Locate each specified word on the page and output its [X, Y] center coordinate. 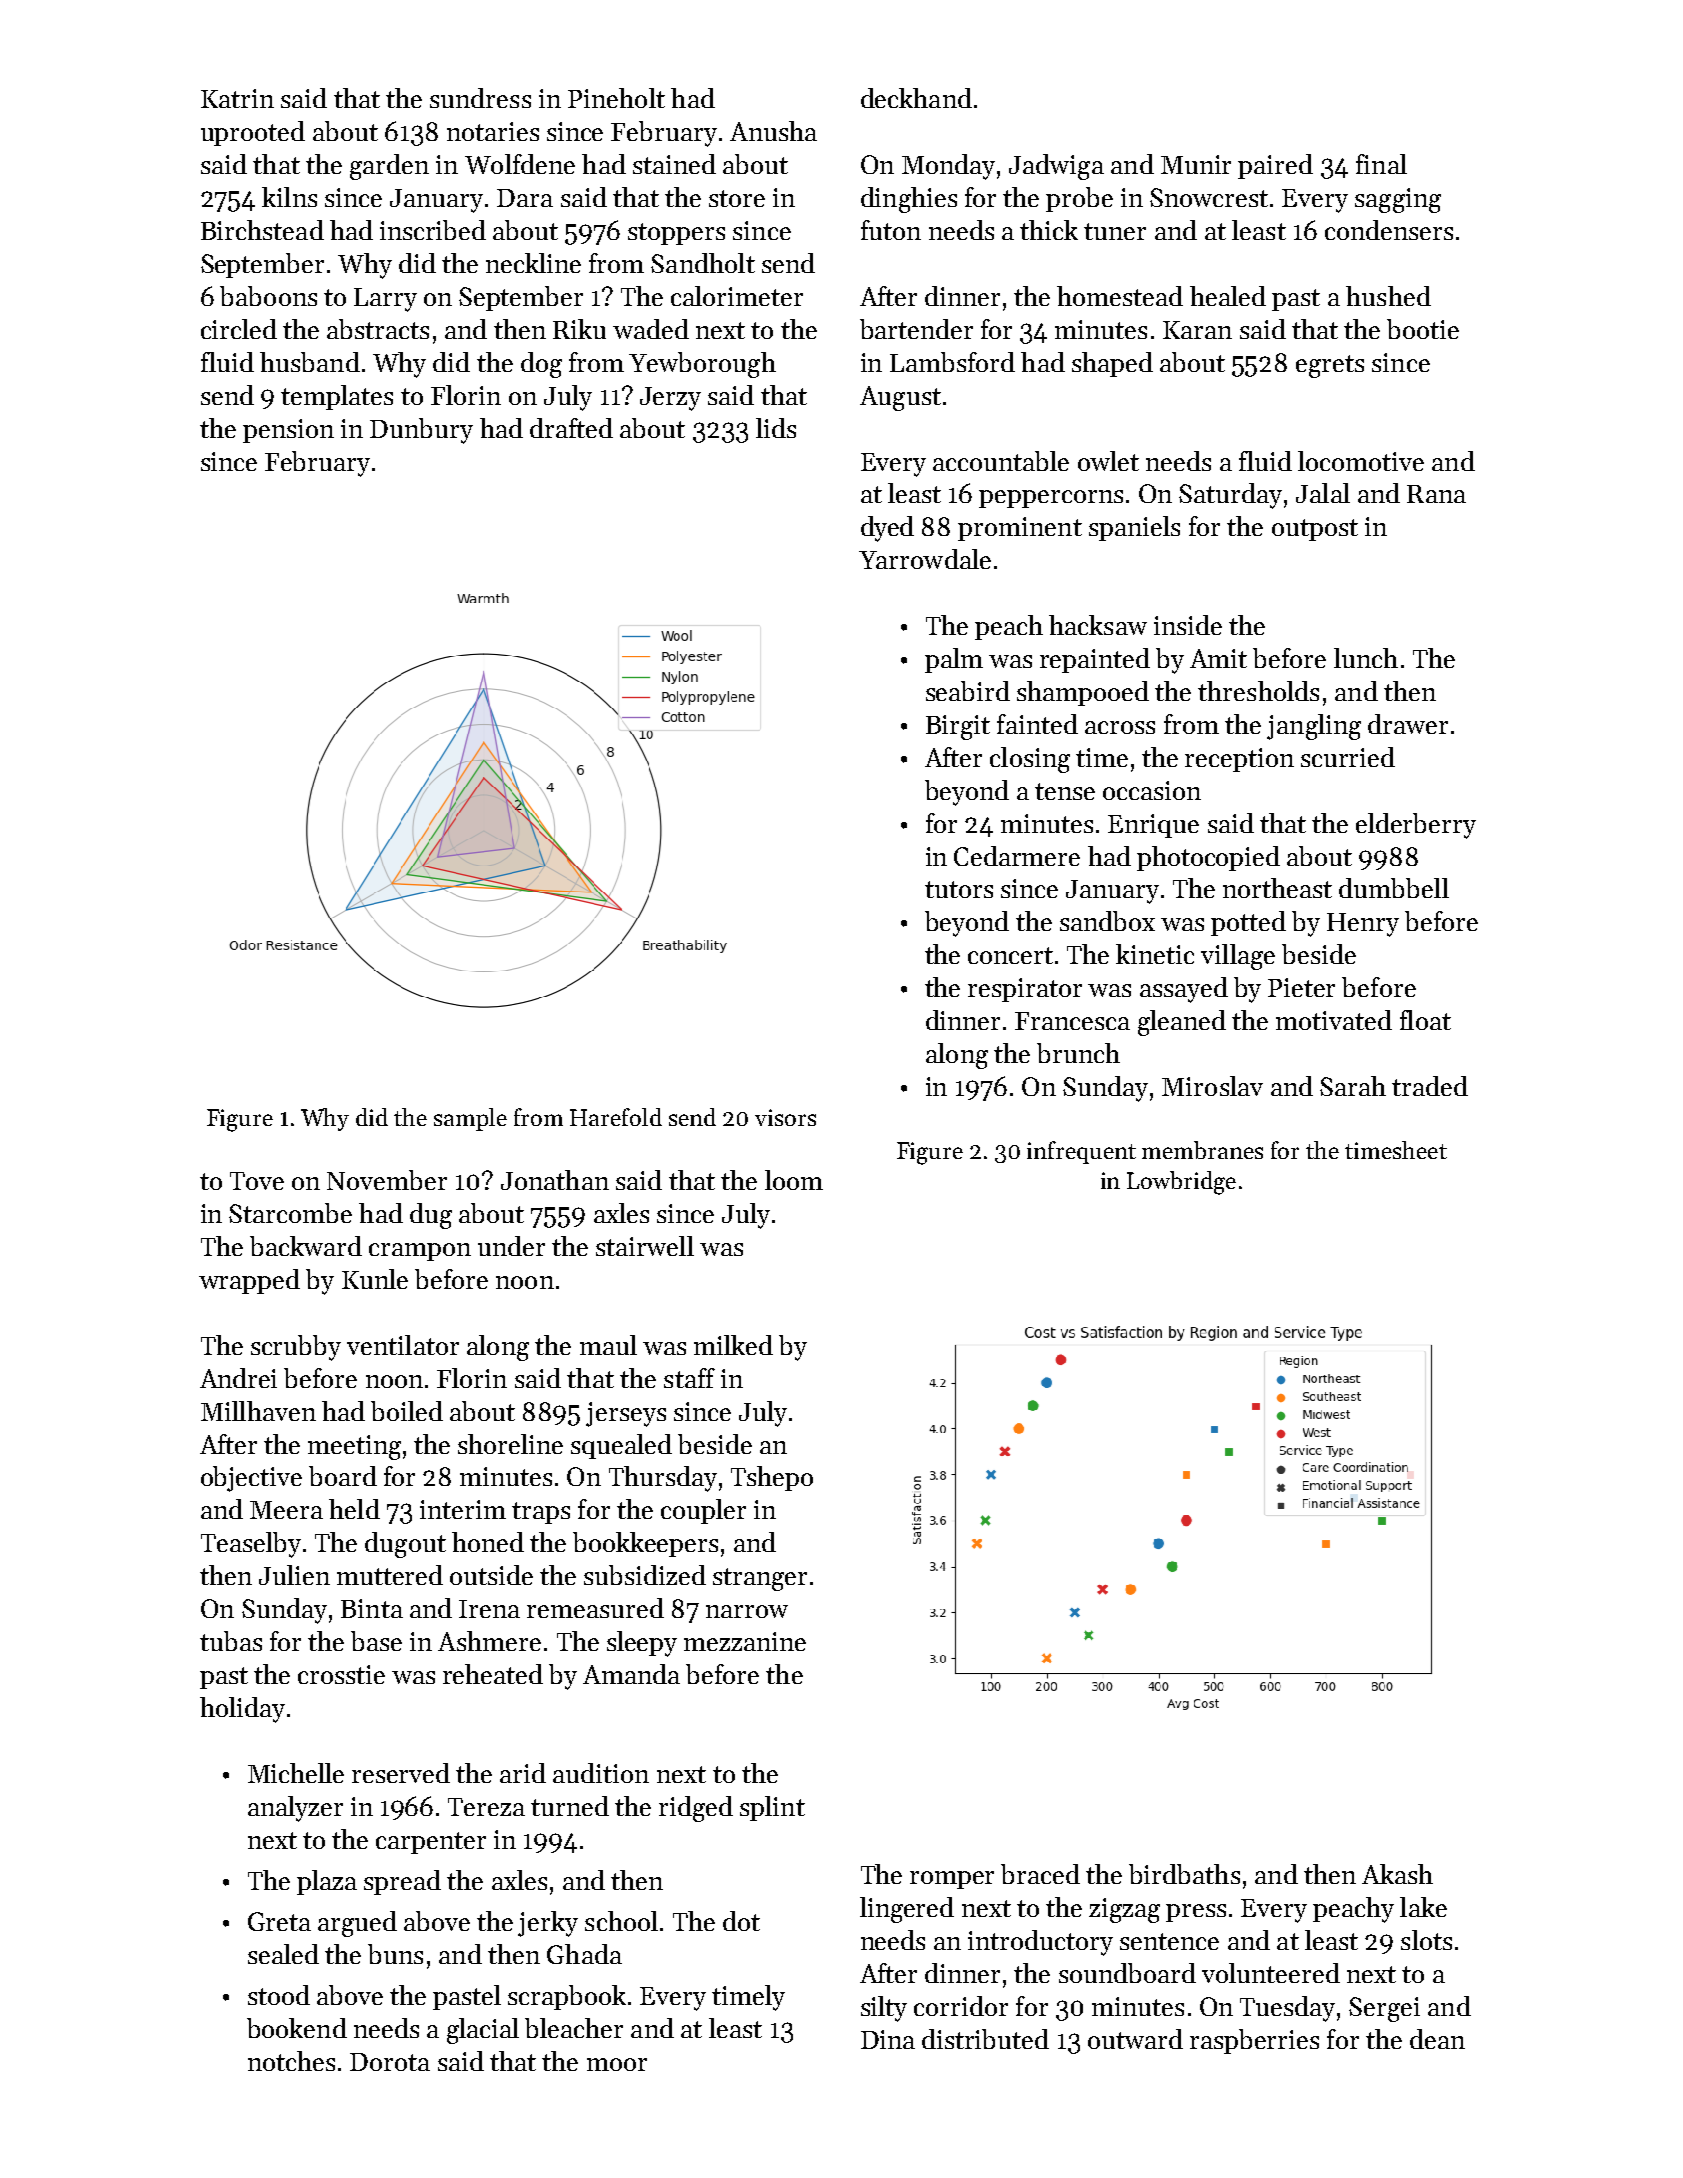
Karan [1197, 330]
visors [785, 1117]
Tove [257, 1181]
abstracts [378, 329]
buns [395, 1954]
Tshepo [772, 1478]
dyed [887, 529]
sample [470, 1119]
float [1425, 1020]
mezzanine [745, 1641]
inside [1188, 625]
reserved [401, 1773]
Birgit [958, 727]
